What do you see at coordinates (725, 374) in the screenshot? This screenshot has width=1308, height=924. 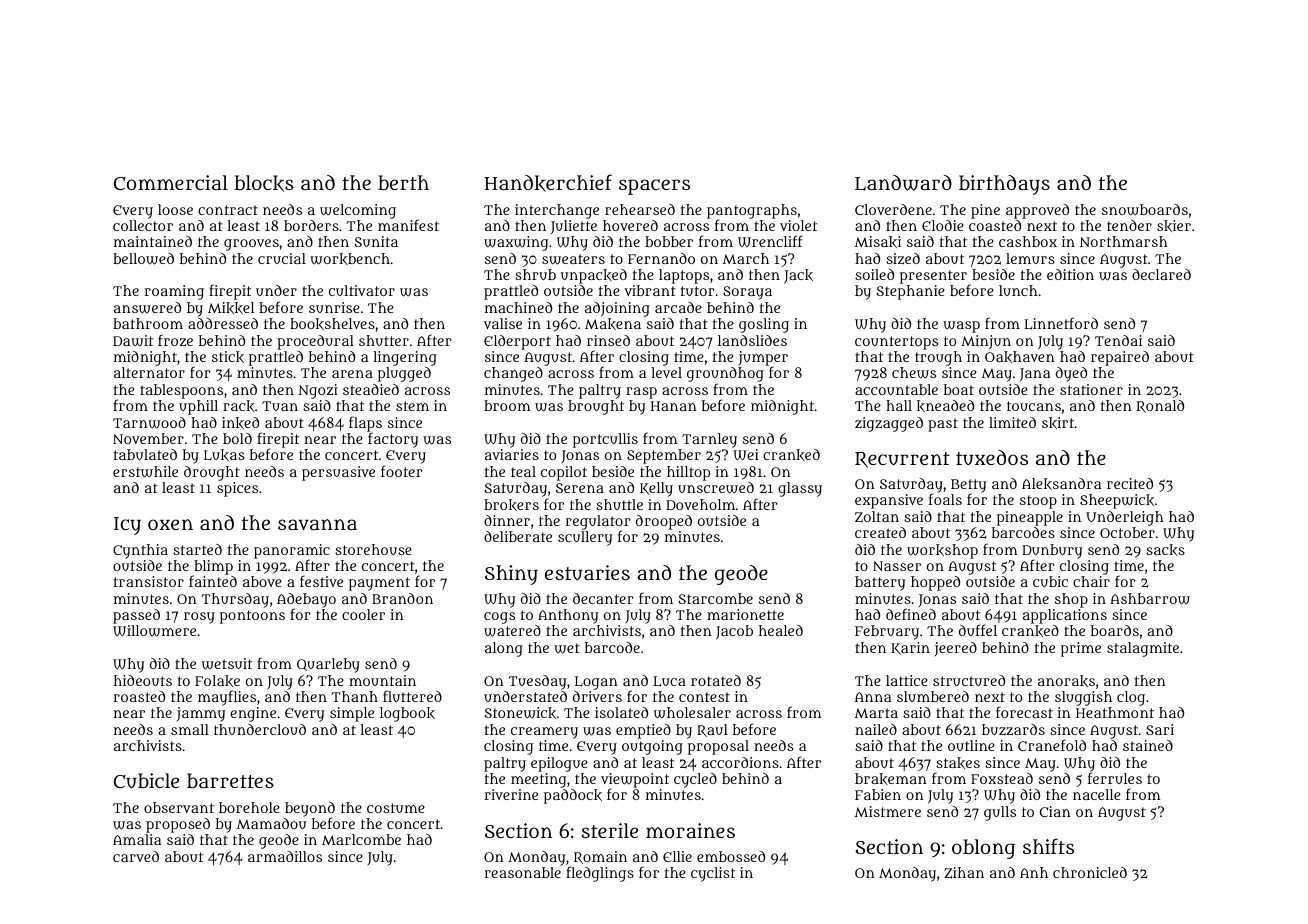 I see `groundhog` at bounding box center [725, 374].
